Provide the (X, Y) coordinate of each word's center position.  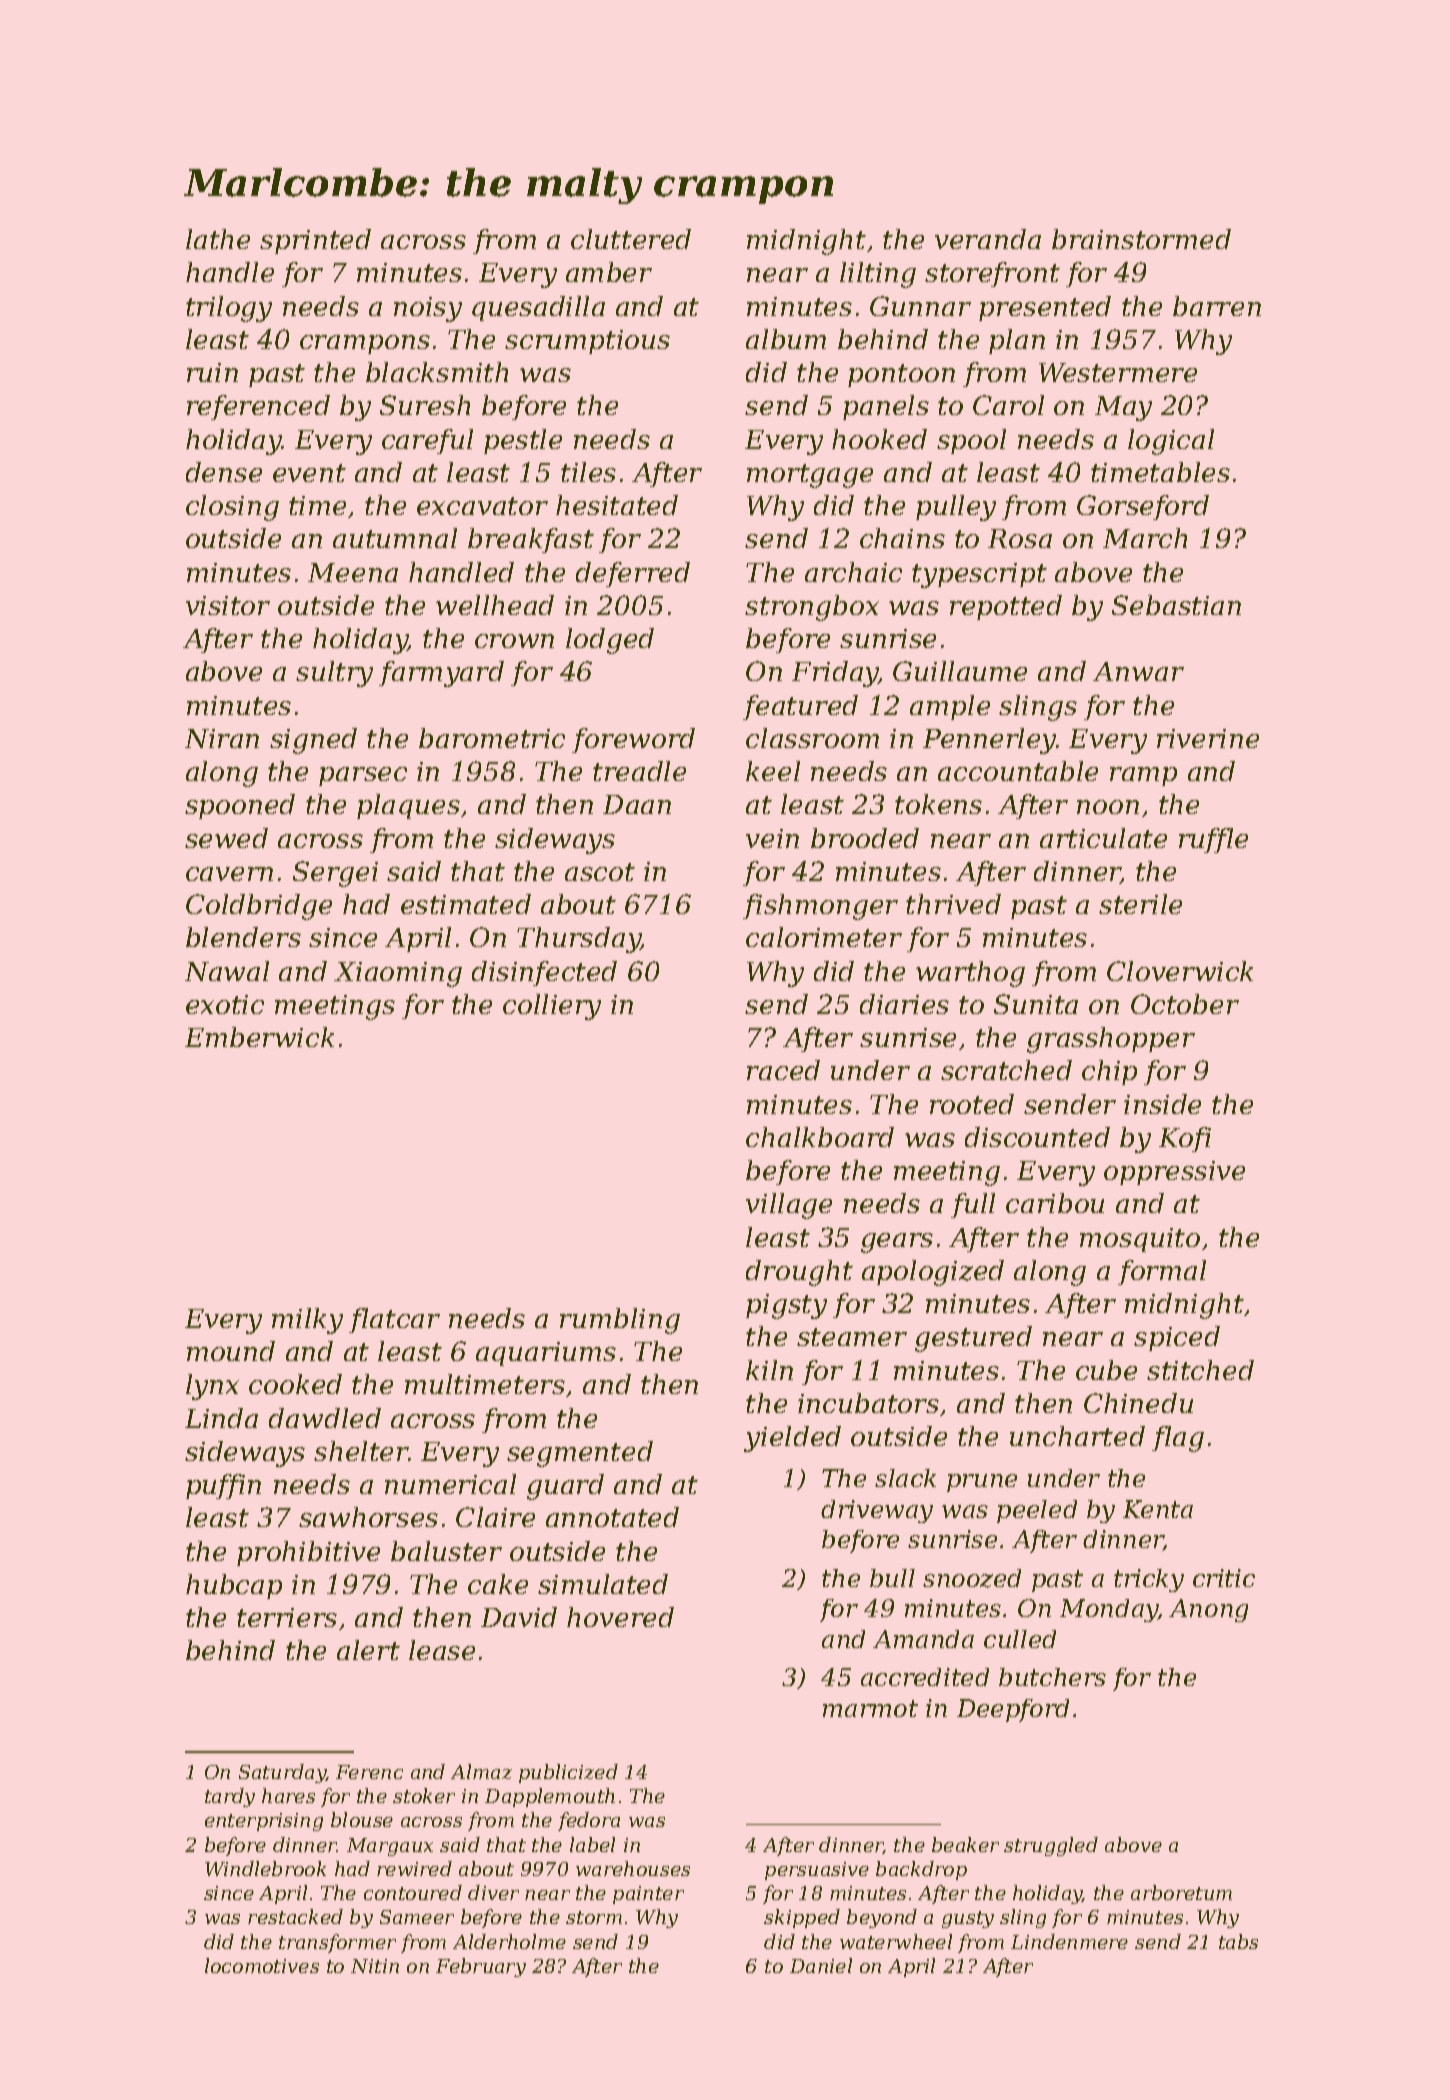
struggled (1051, 1846)
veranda (988, 239)
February (481, 1967)
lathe (218, 239)
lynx (212, 1387)
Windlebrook (265, 1868)
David (519, 1617)
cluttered (631, 239)
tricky (1149, 1580)
